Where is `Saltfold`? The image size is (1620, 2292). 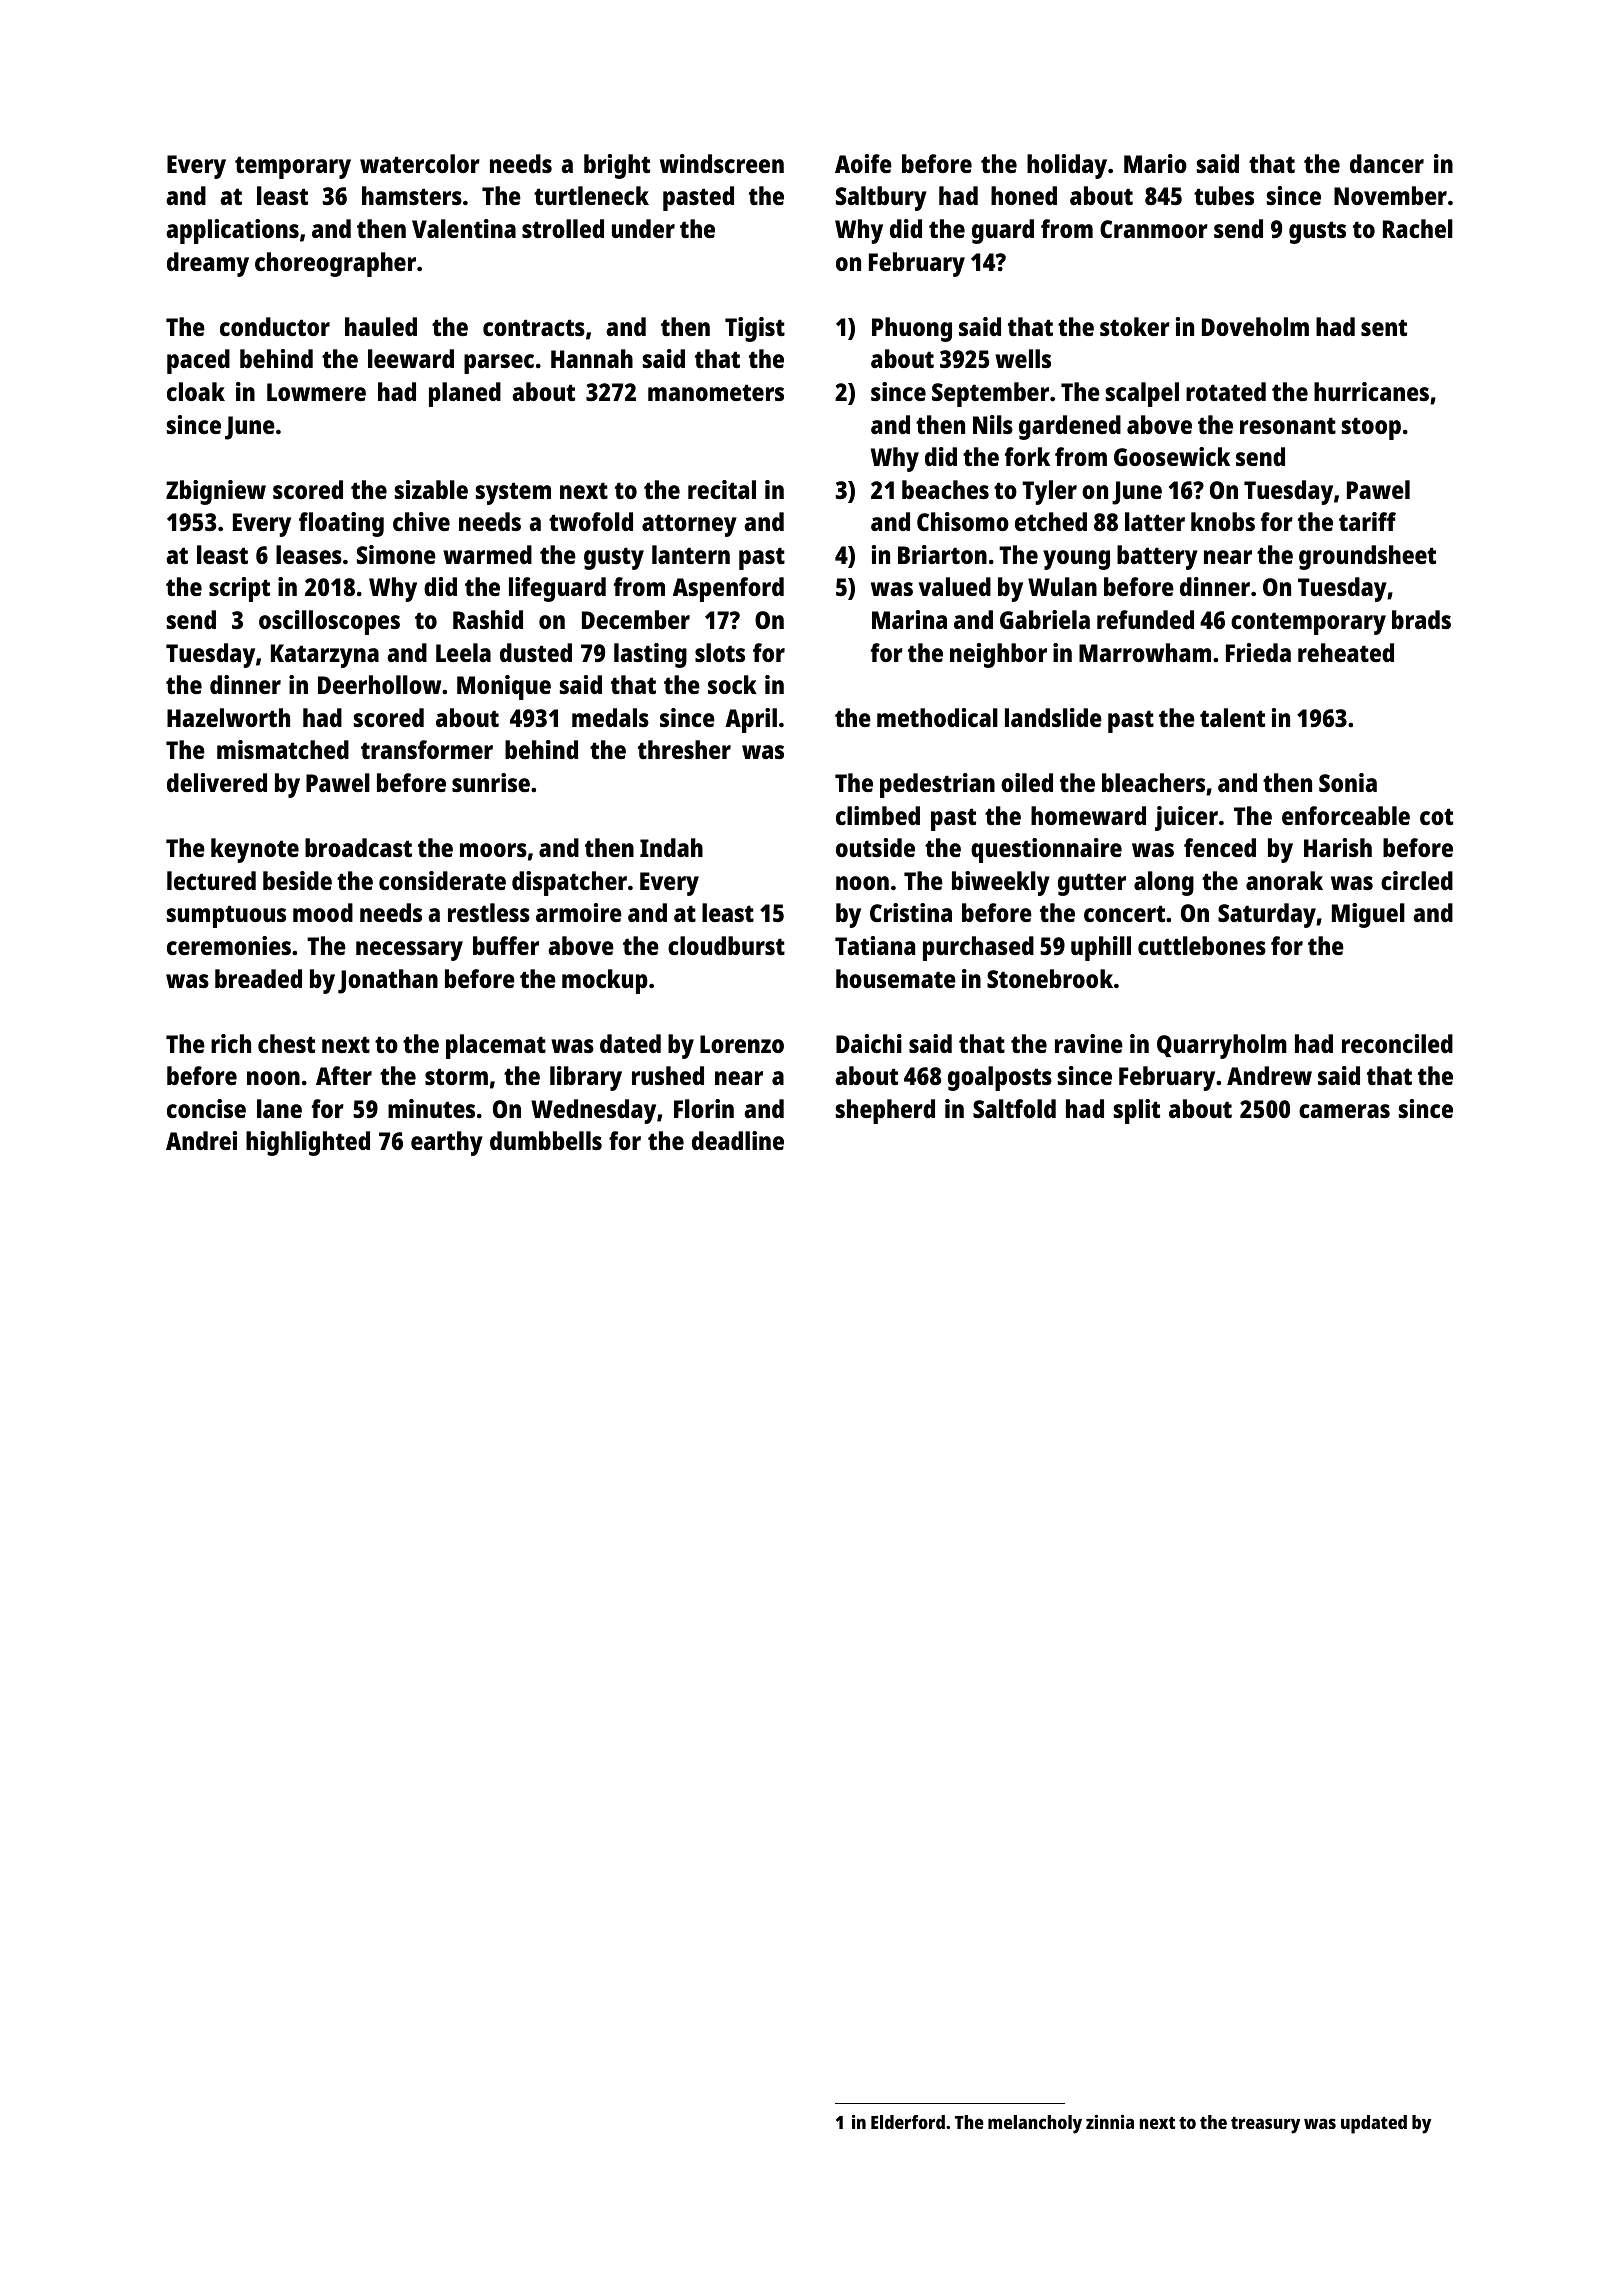
Saltfold is located at coordinates (1014, 1108).
